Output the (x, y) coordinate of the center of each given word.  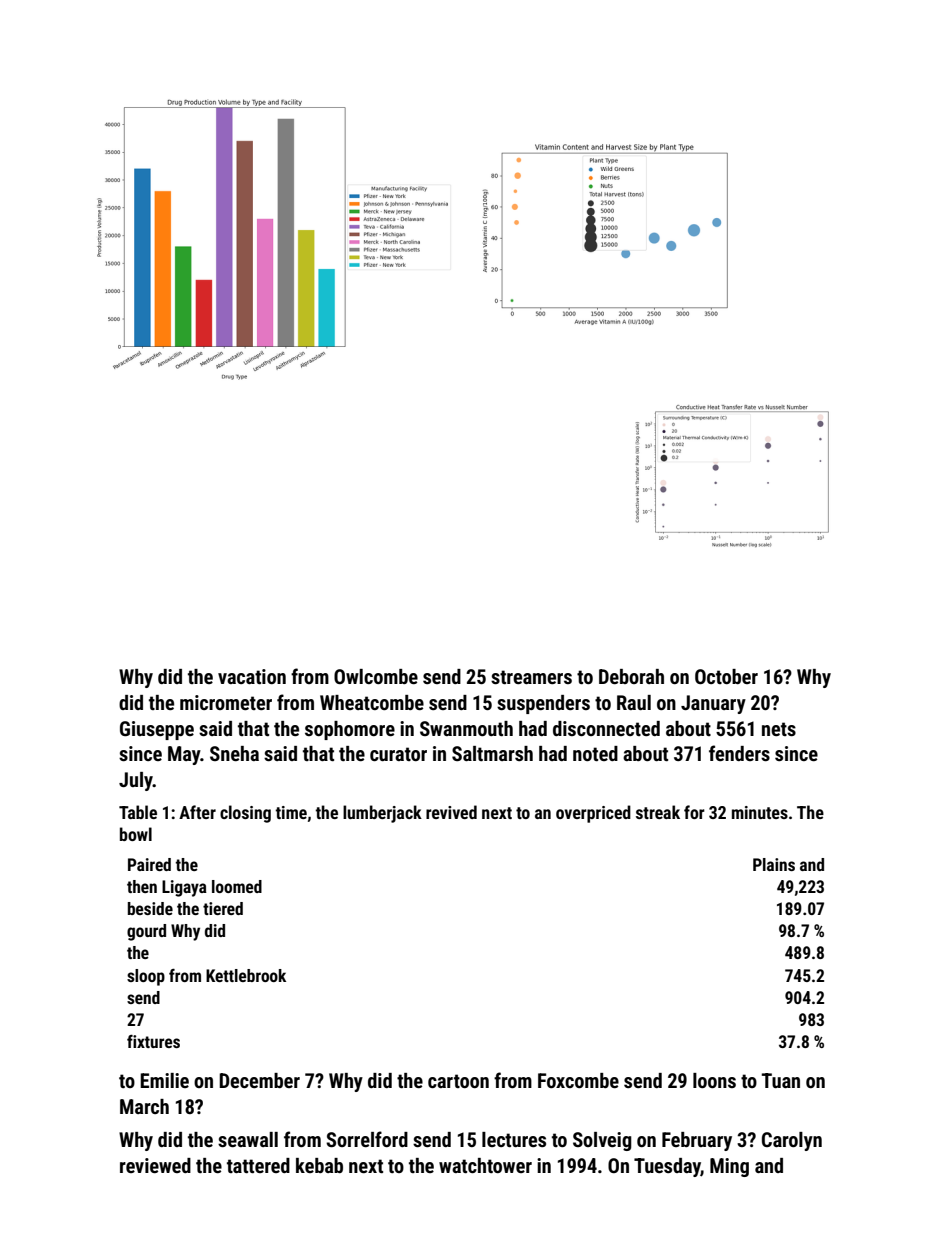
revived (451, 812)
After (197, 812)
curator (398, 754)
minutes (760, 812)
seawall (248, 1139)
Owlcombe (376, 676)
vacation (252, 676)
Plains (774, 864)
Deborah (631, 676)
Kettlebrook (246, 975)
